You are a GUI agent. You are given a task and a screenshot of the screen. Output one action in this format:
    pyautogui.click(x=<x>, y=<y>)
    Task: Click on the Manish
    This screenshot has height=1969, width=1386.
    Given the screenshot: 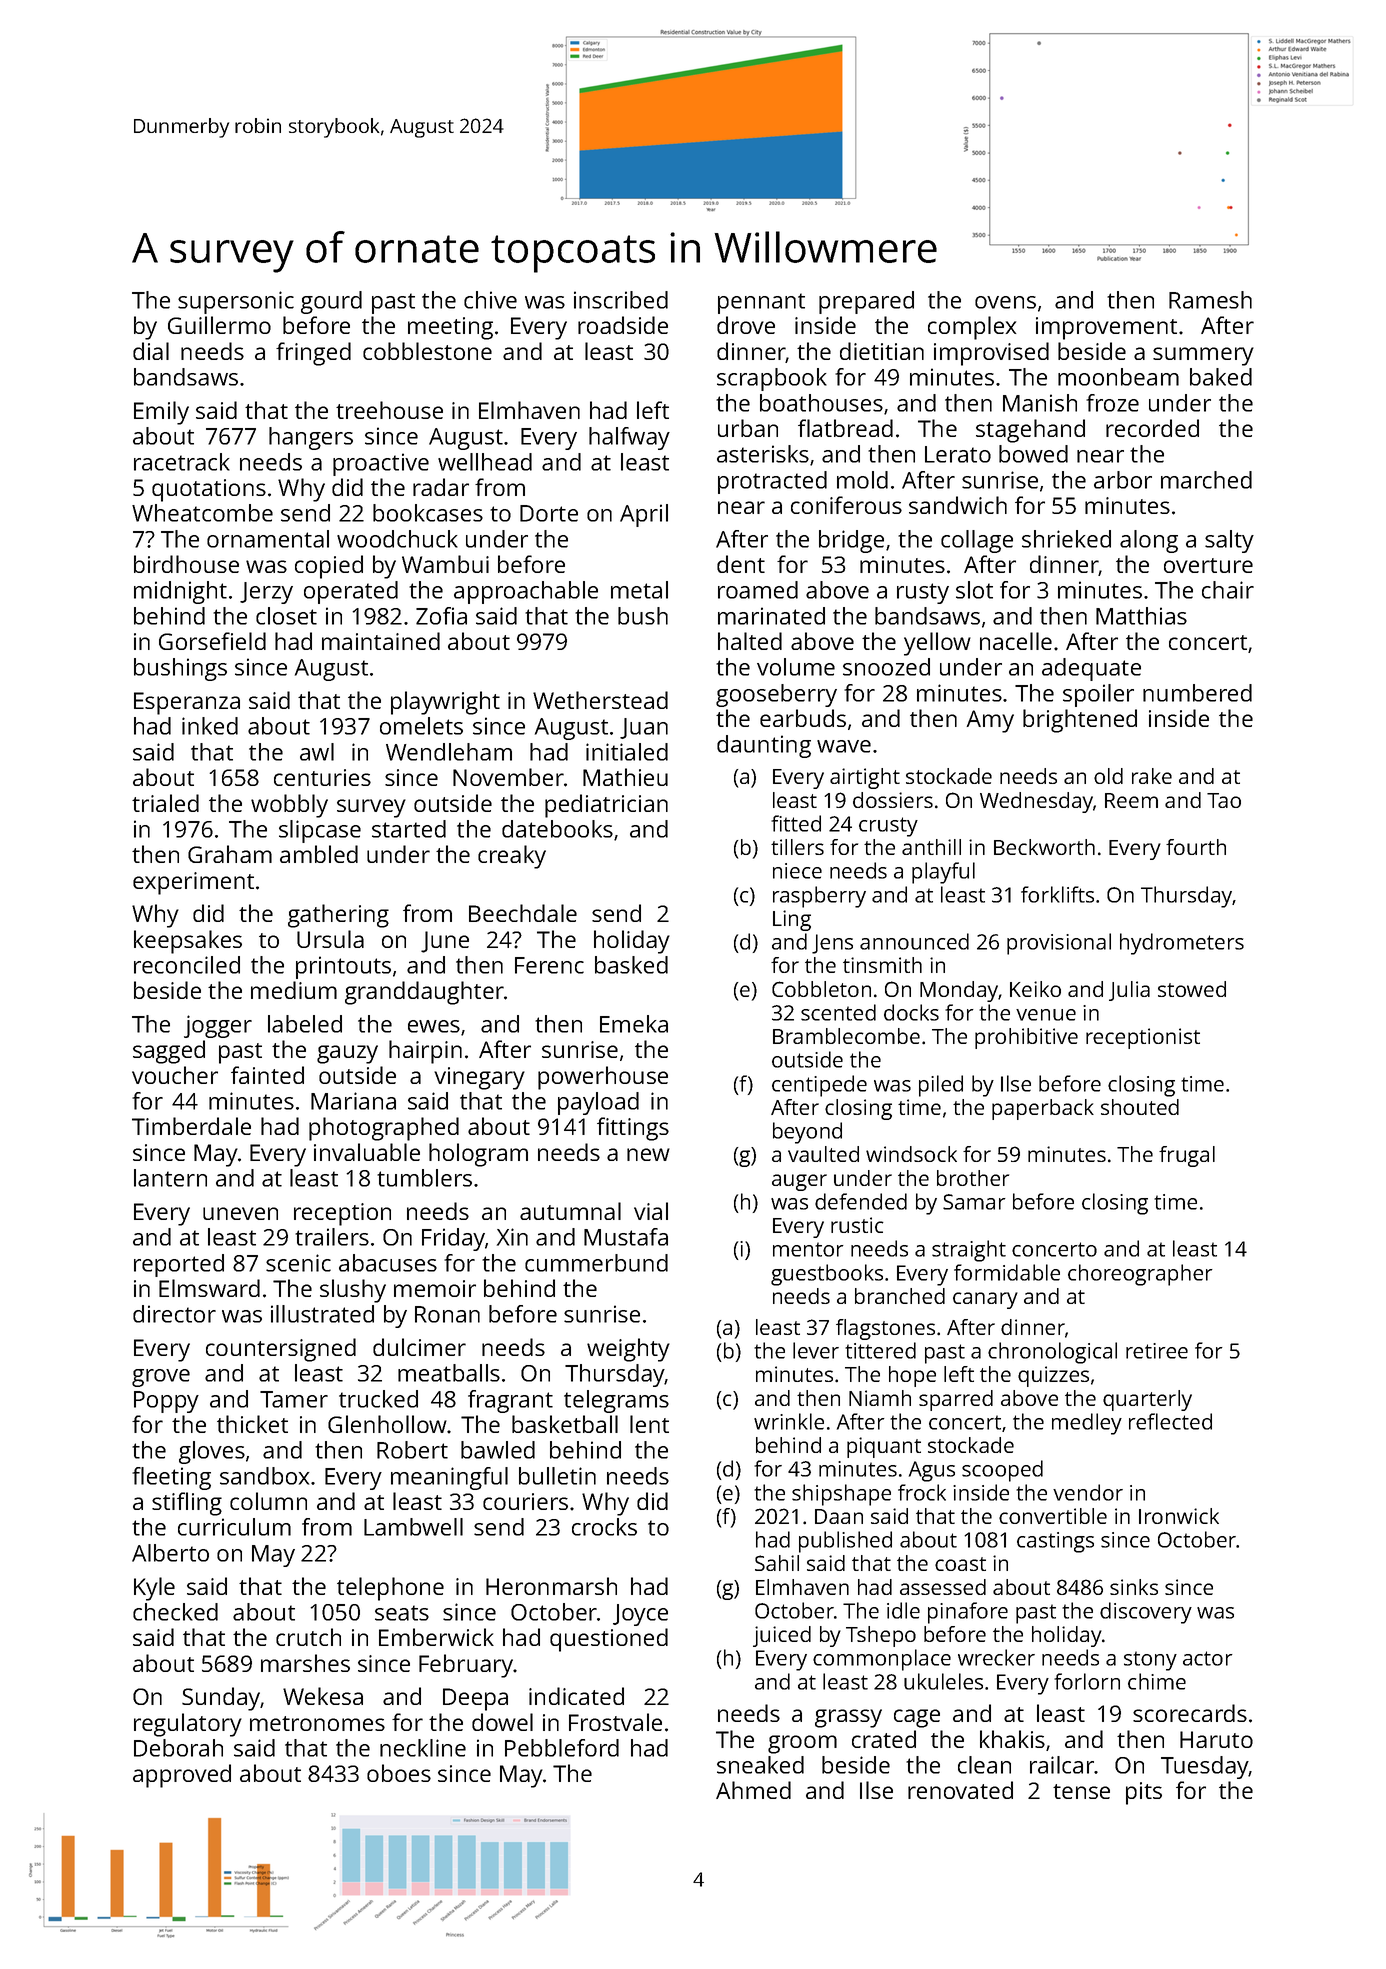 What is the action you would take?
    pyautogui.click(x=1040, y=403)
